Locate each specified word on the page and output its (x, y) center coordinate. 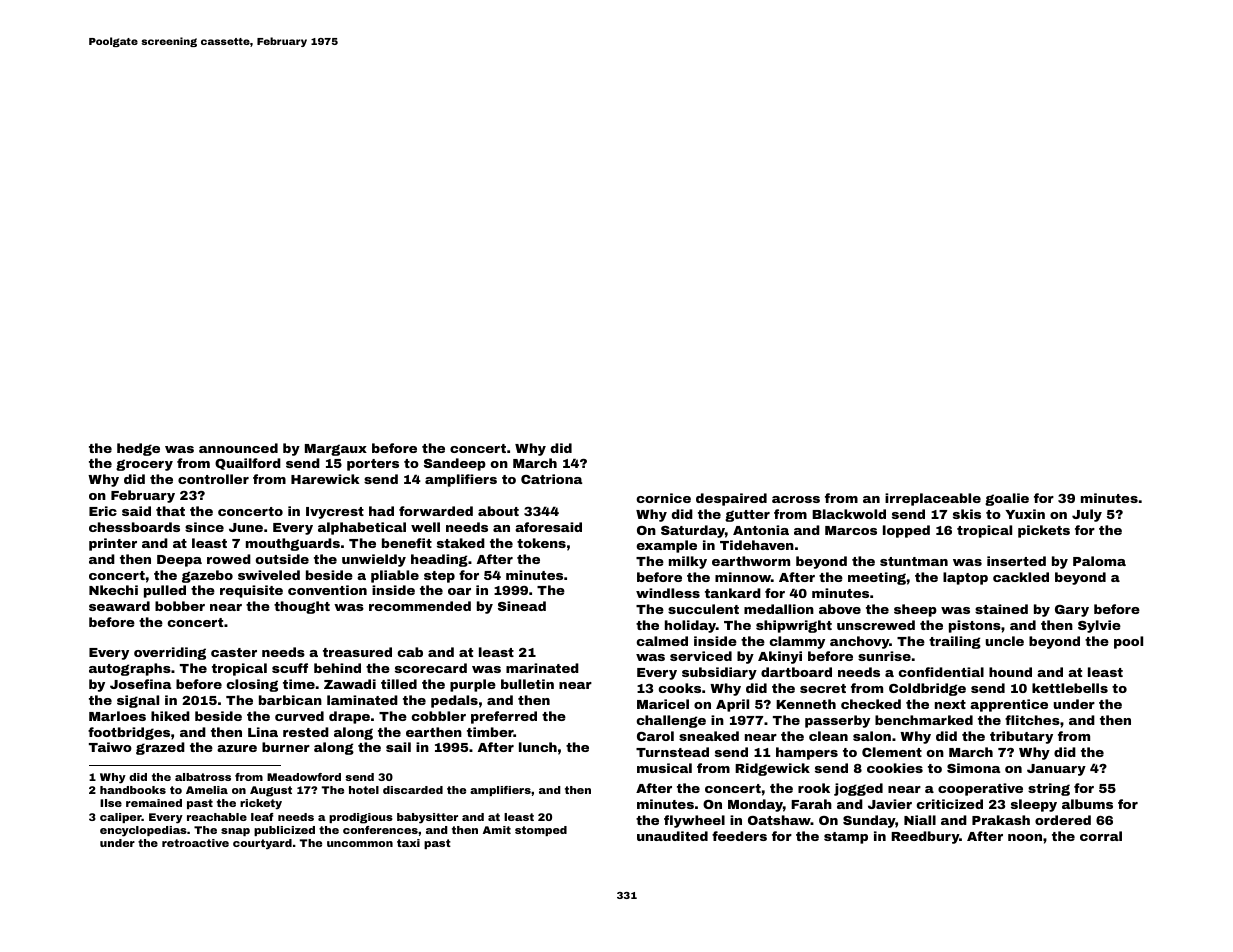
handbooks (133, 790)
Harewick (325, 479)
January (1056, 770)
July (1087, 515)
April (732, 705)
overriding (170, 653)
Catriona (551, 479)
